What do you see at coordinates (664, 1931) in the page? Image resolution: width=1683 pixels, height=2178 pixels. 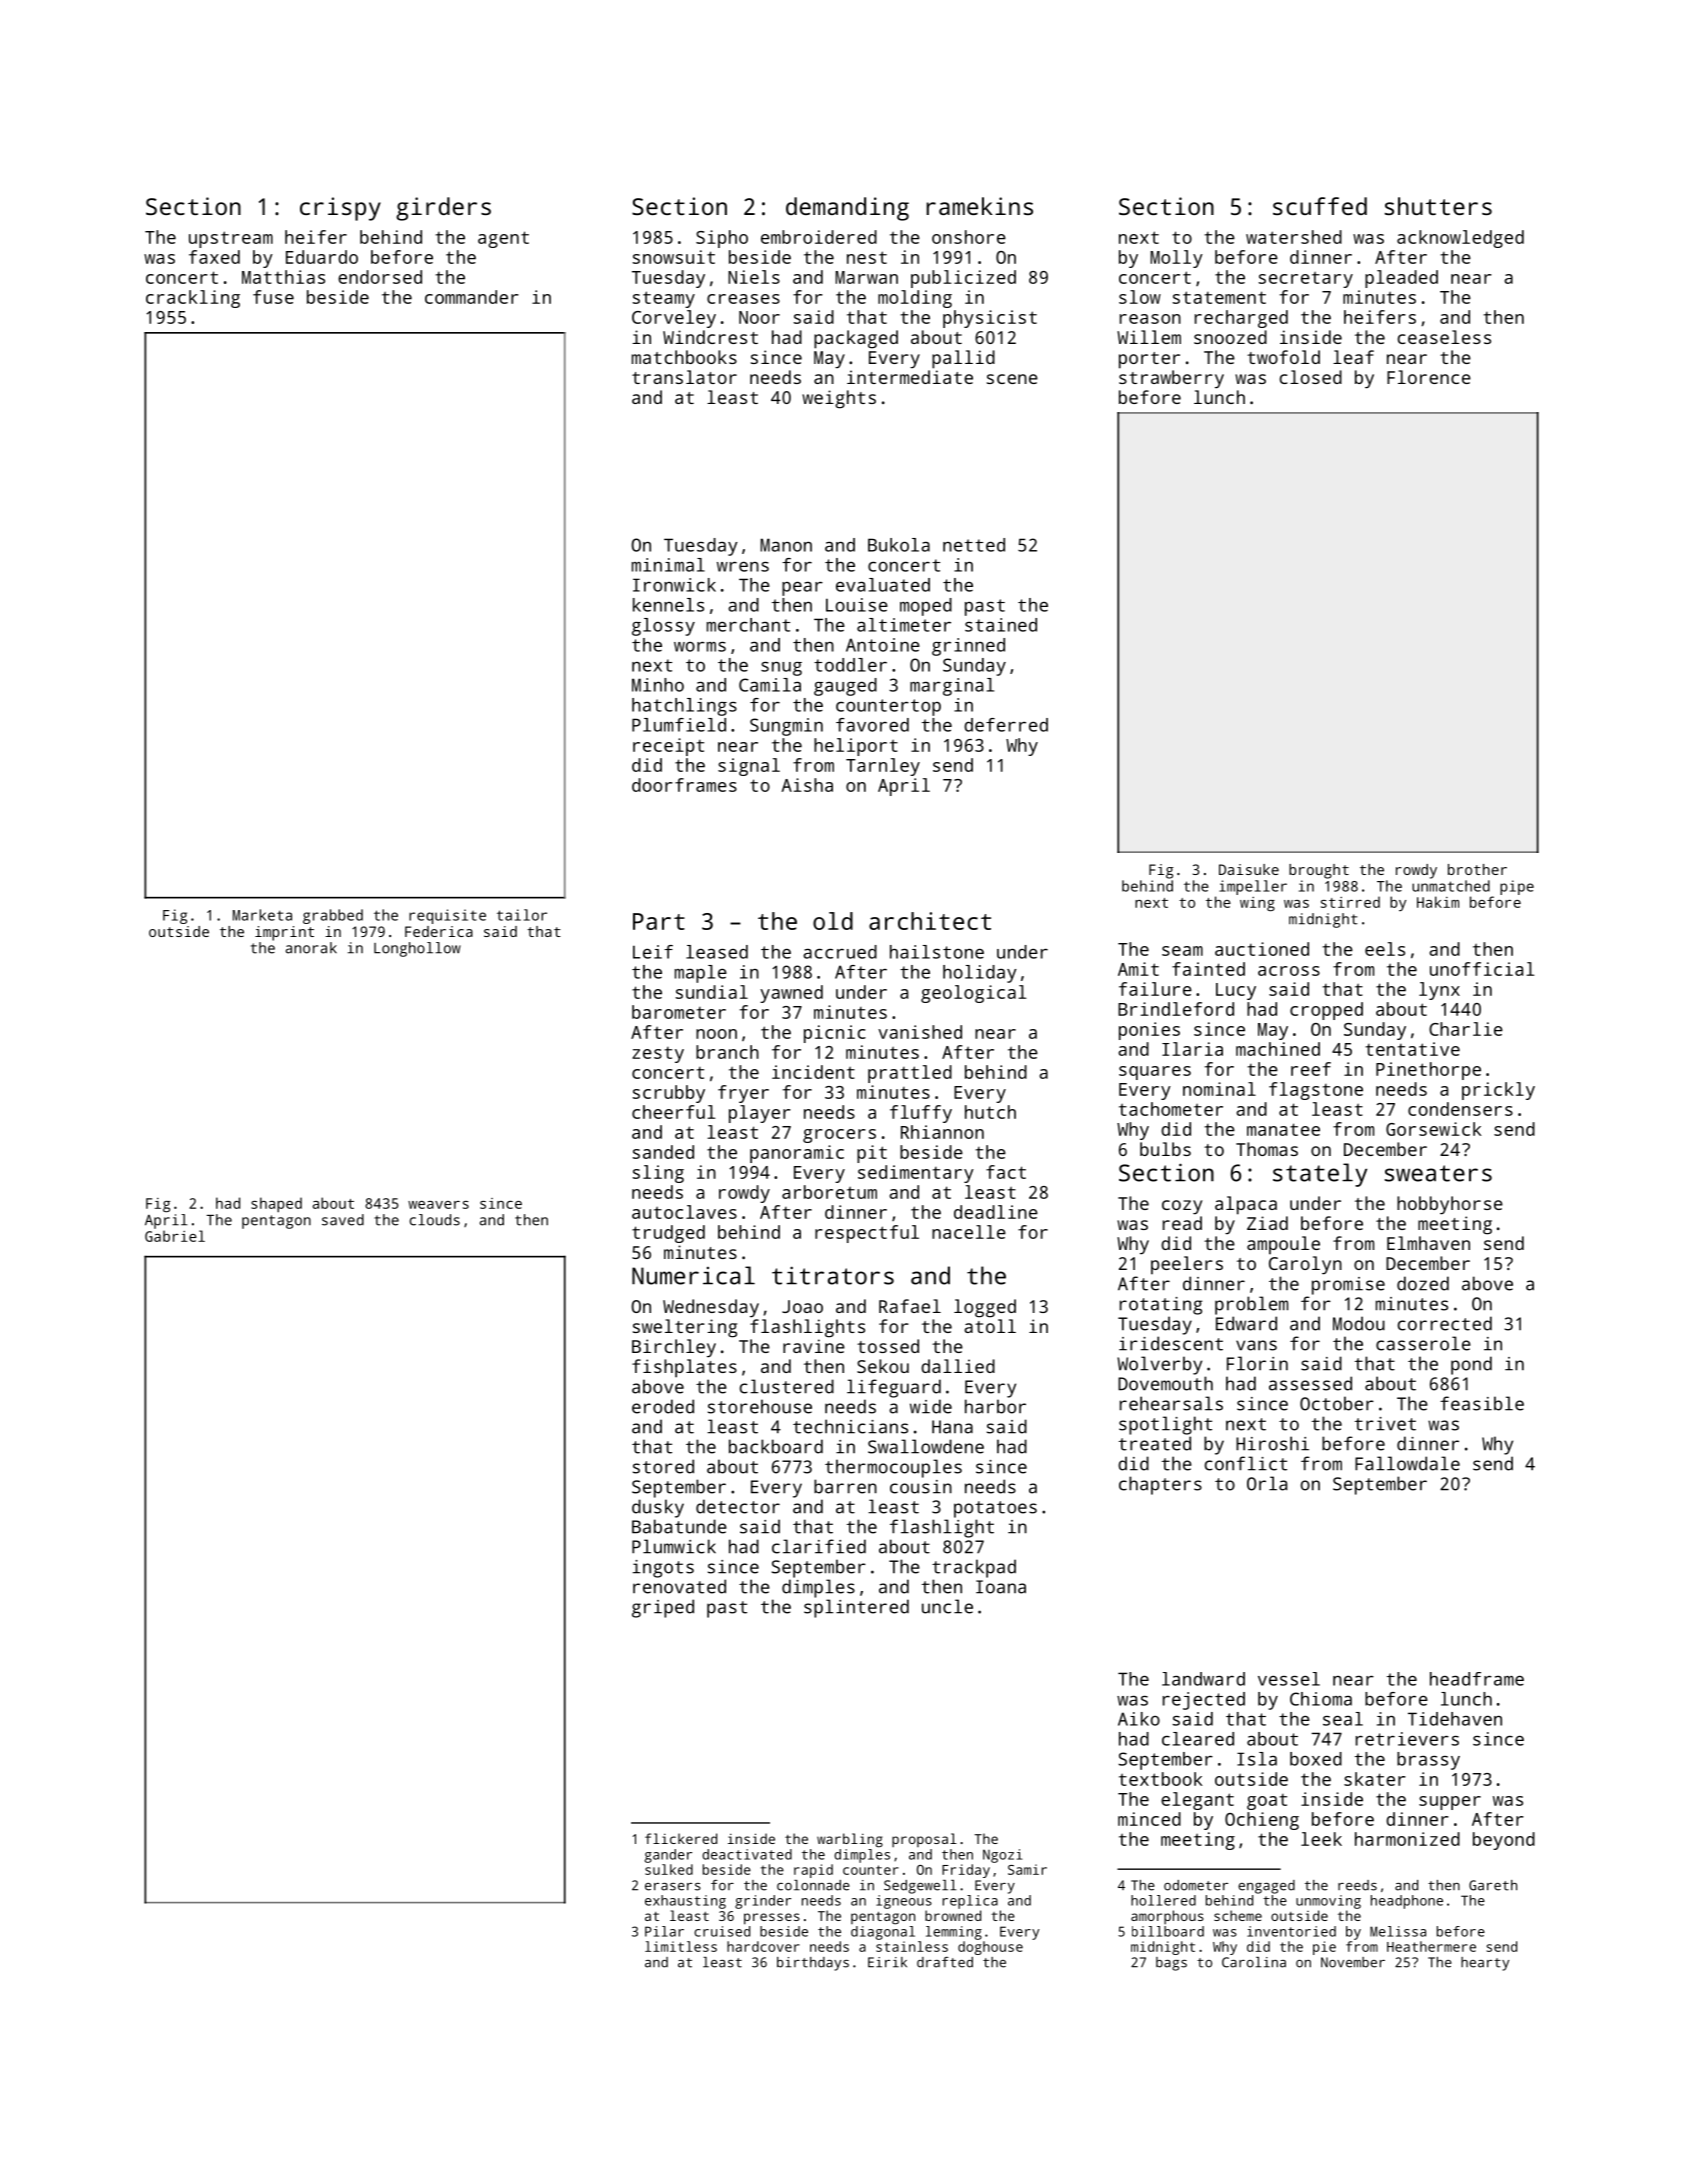 I see `Pilar` at bounding box center [664, 1931].
